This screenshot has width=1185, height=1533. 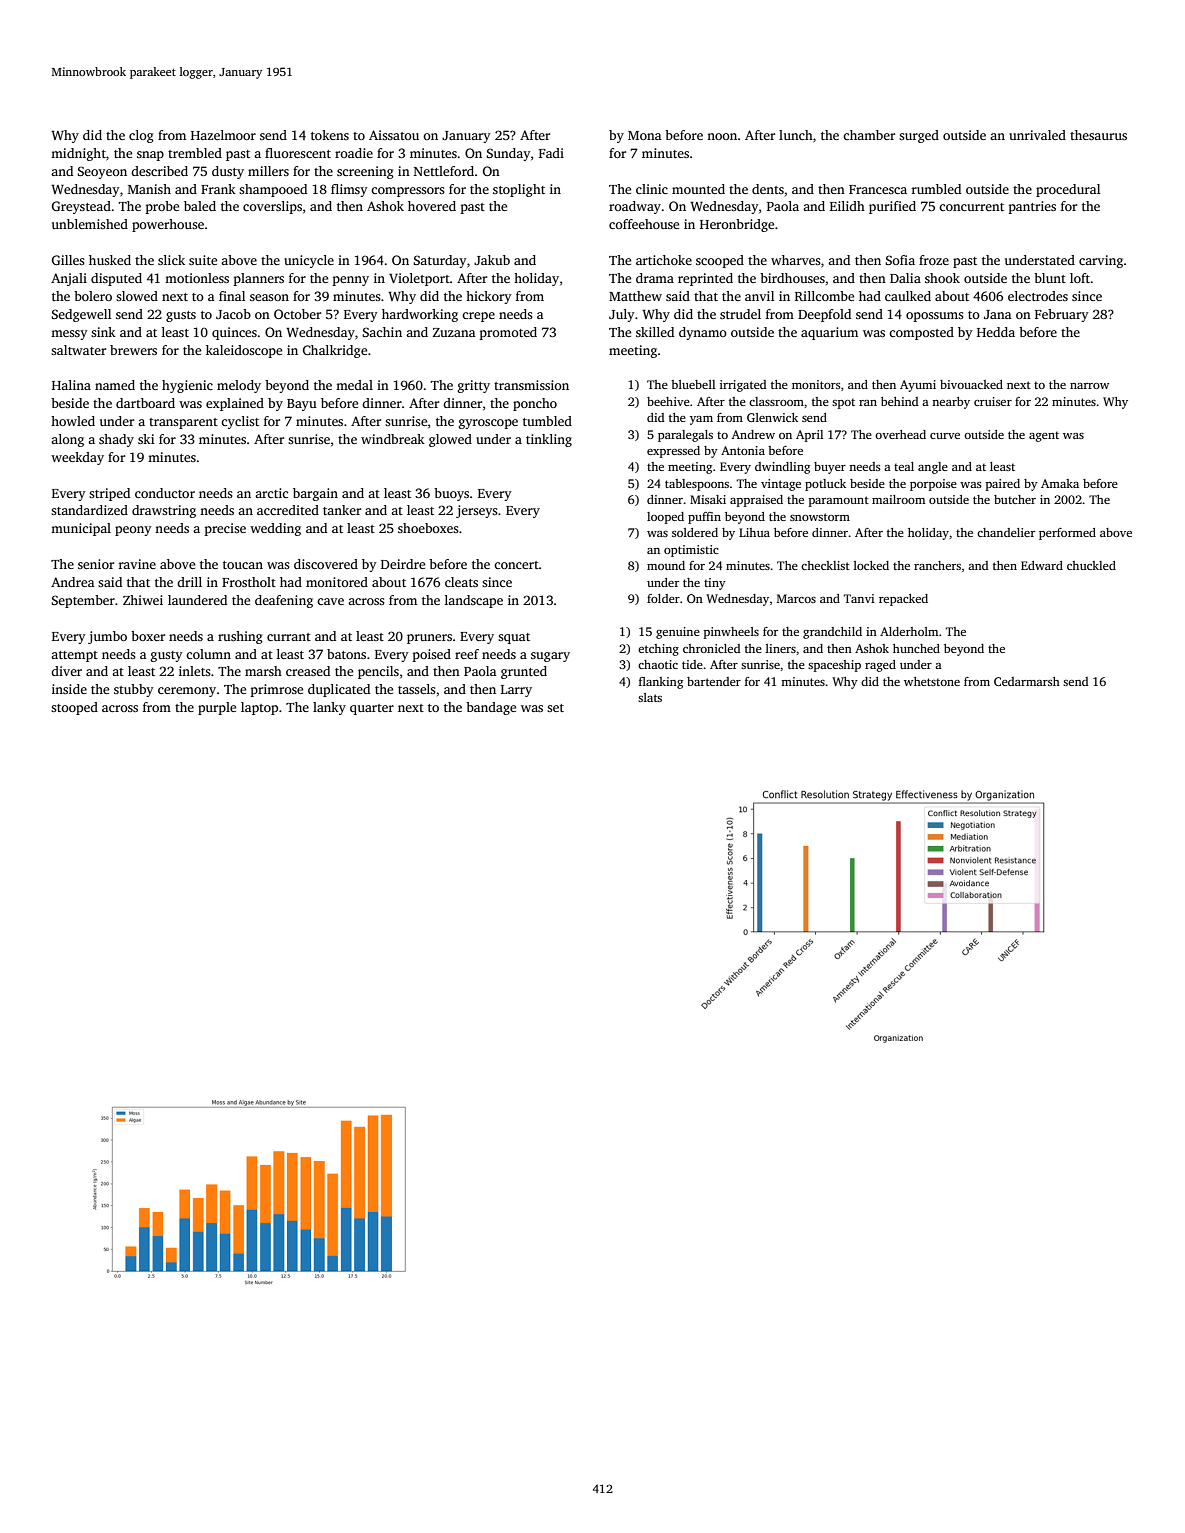 I want to click on poncho, so click(x=535, y=404).
